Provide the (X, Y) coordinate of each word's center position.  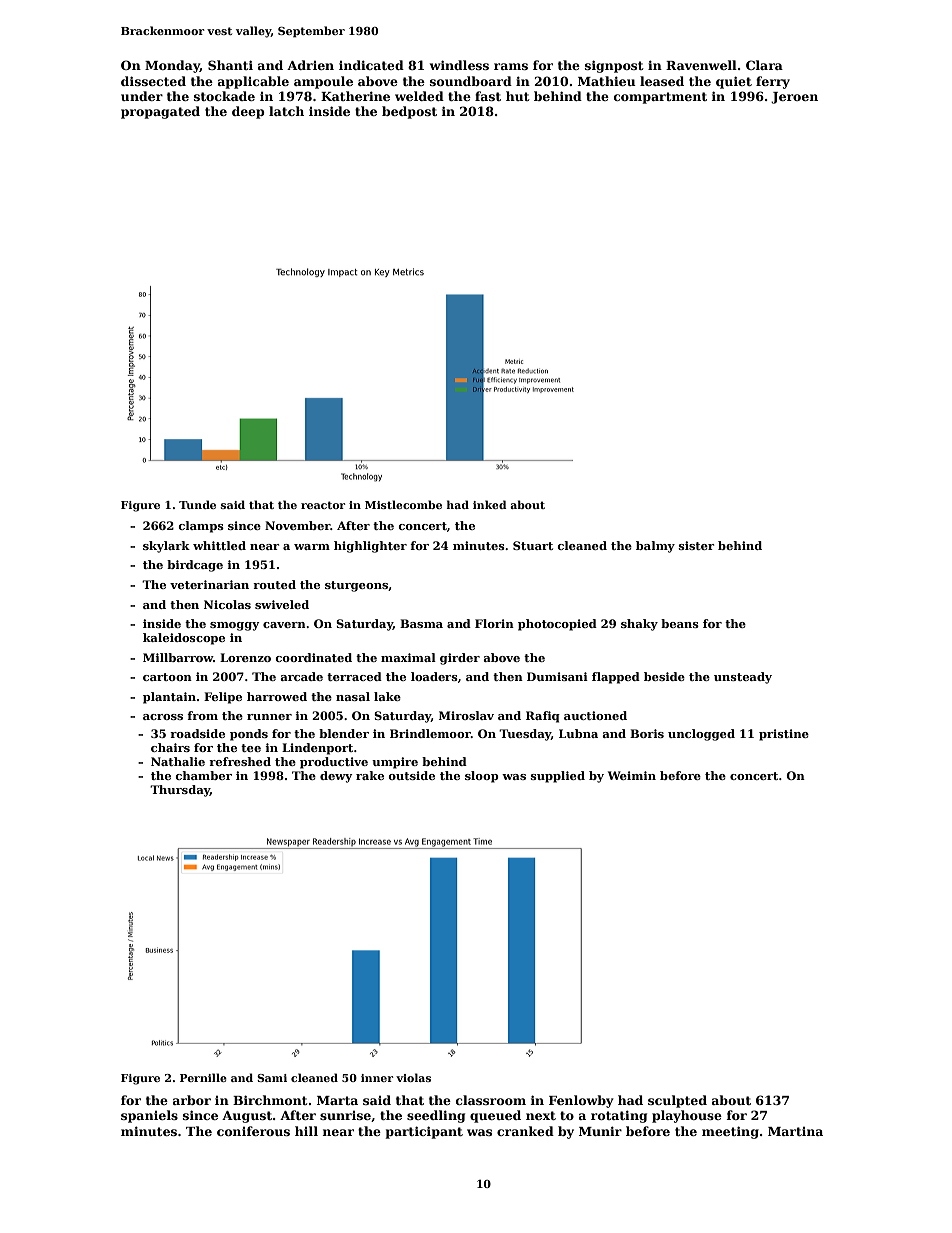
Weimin (632, 775)
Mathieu (607, 81)
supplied (558, 777)
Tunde (197, 504)
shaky (639, 625)
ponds (249, 735)
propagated (160, 112)
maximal (408, 657)
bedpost (409, 112)
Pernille (203, 1077)
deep (248, 112)
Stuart (533, 545)
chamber (203, 775)
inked (490, 504)
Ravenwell (701, 65)
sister (697, 545)
